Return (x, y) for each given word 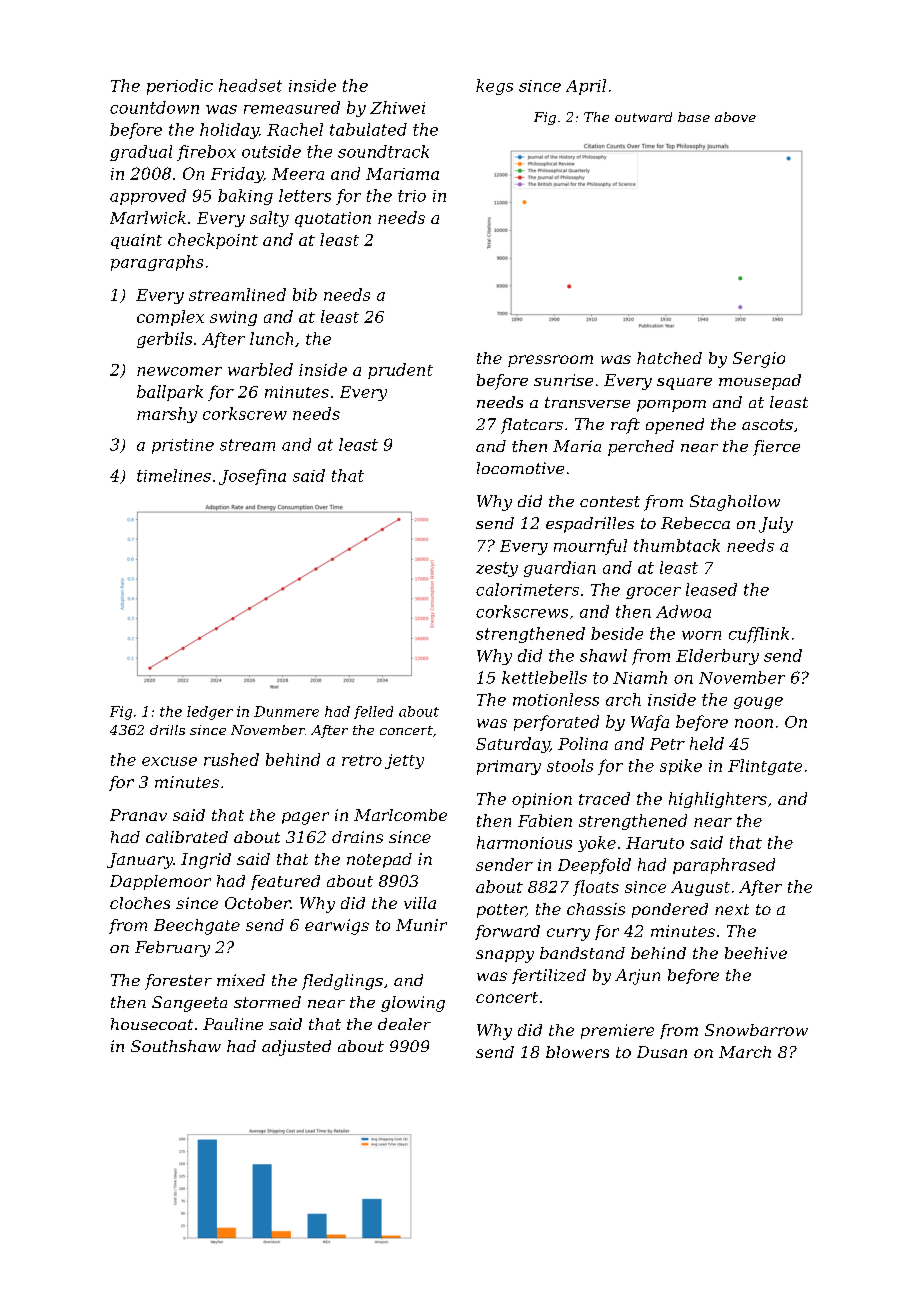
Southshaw (176, 1046)
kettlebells (544, 677)
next (732, 909)
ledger (210, 713)
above (735, 117)
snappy (505, 956)
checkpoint (213, 241)
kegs (494, 87)
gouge (758, 703)
